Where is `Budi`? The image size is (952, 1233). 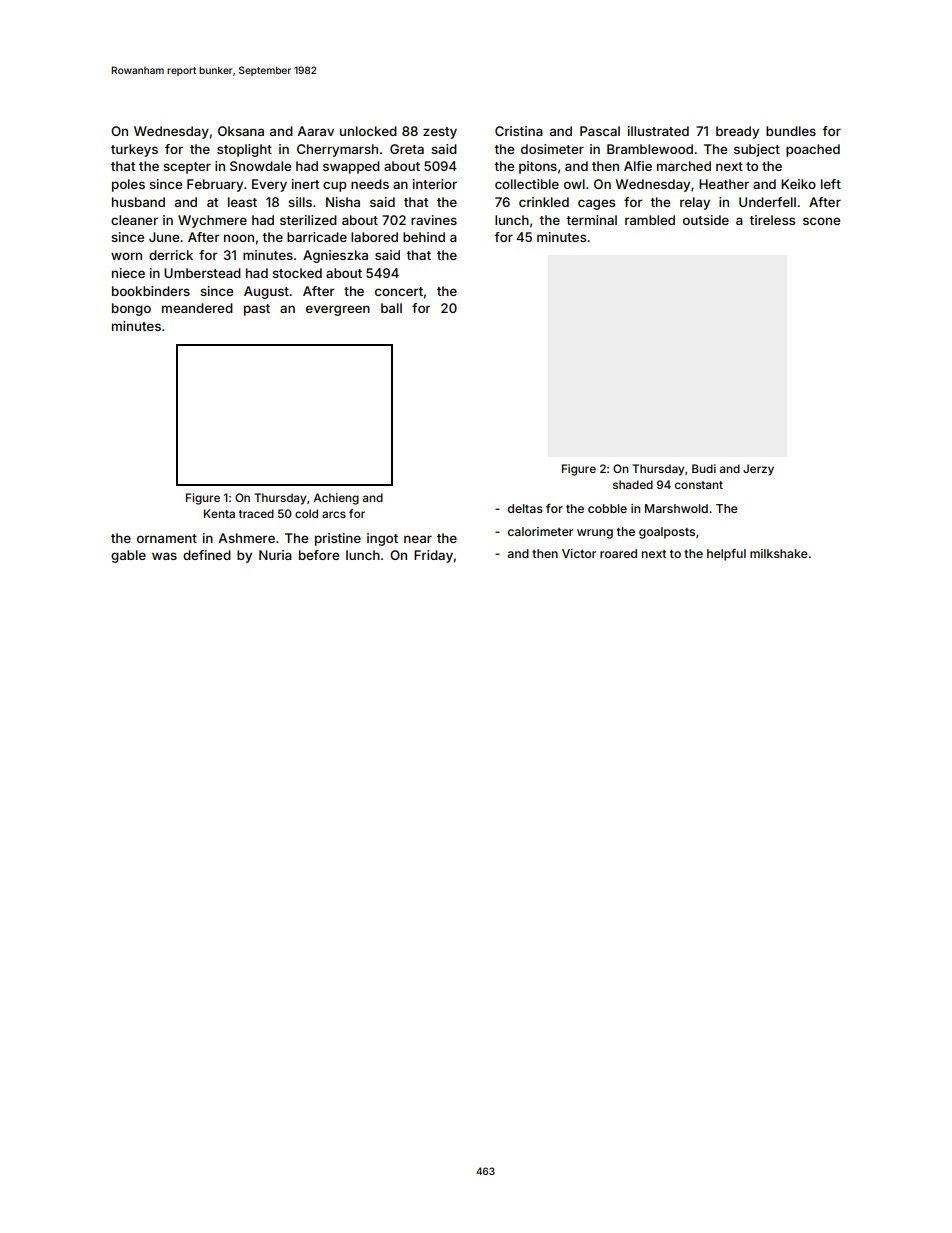 Budi is located at coordinates (704, 468).
